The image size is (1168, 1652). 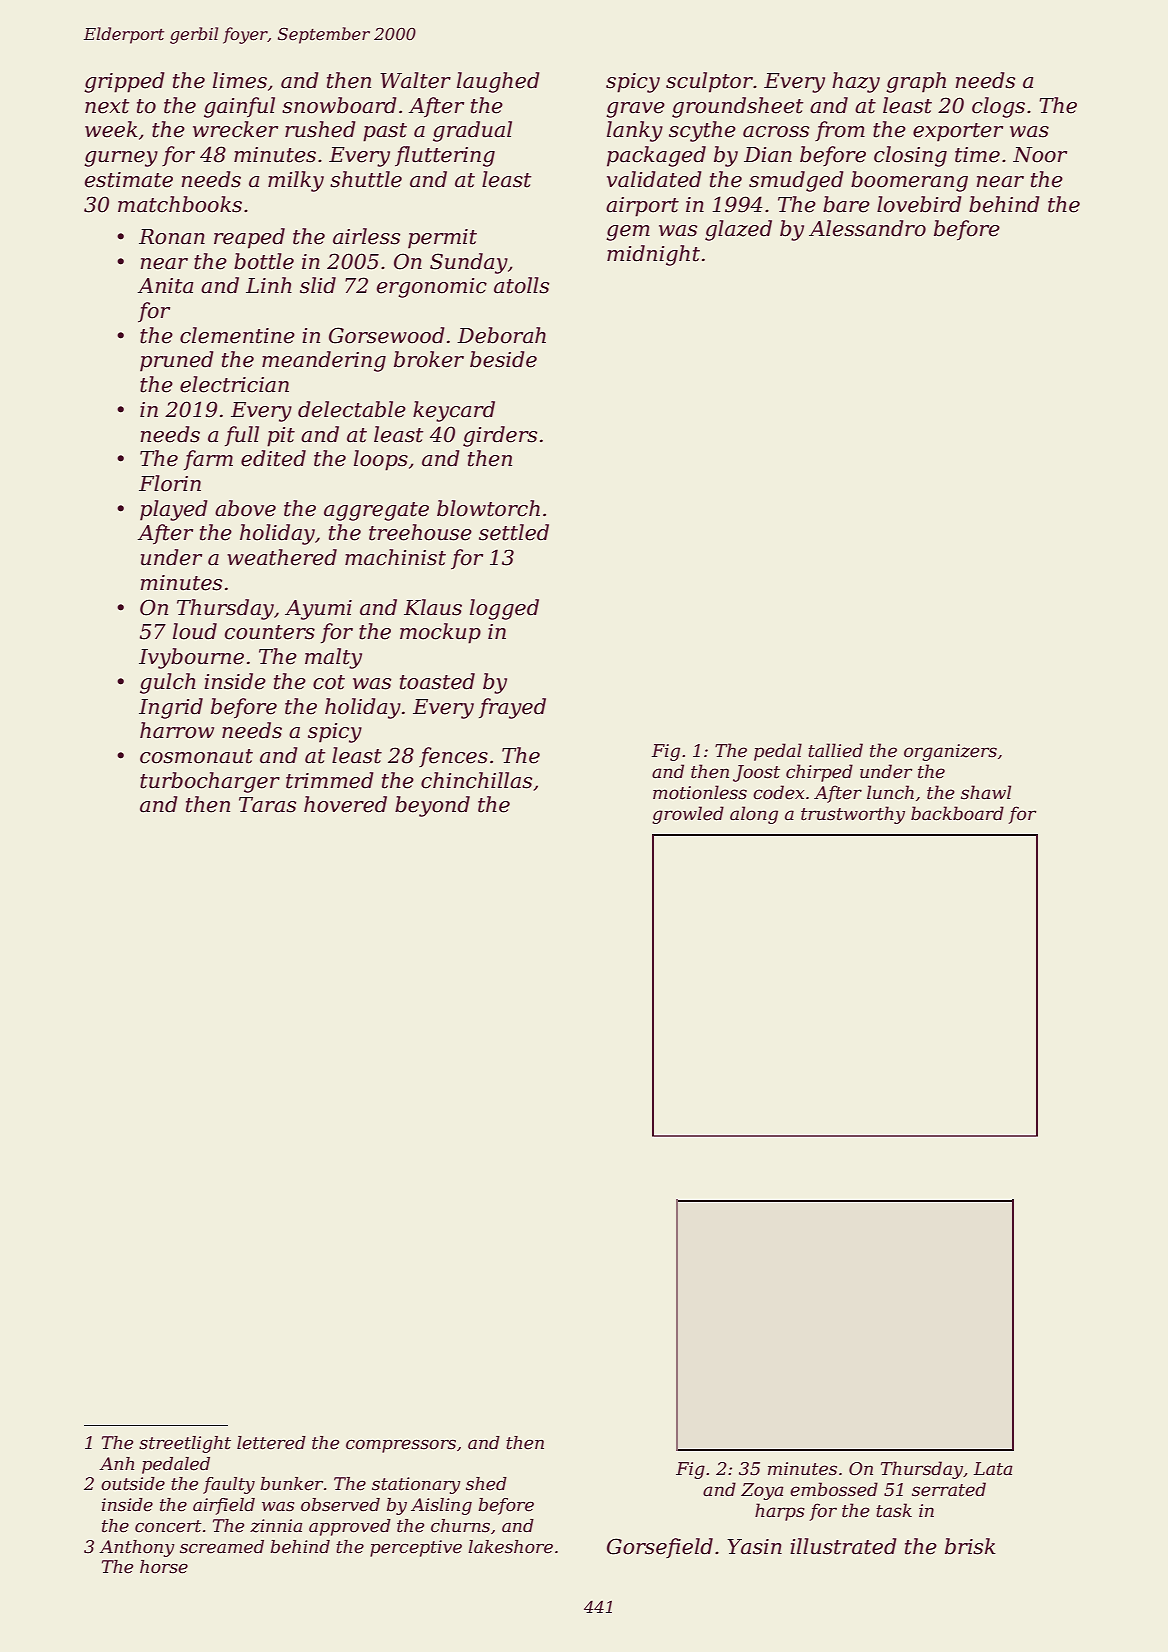 I want to click on growled, so click(x=688, y=815).
